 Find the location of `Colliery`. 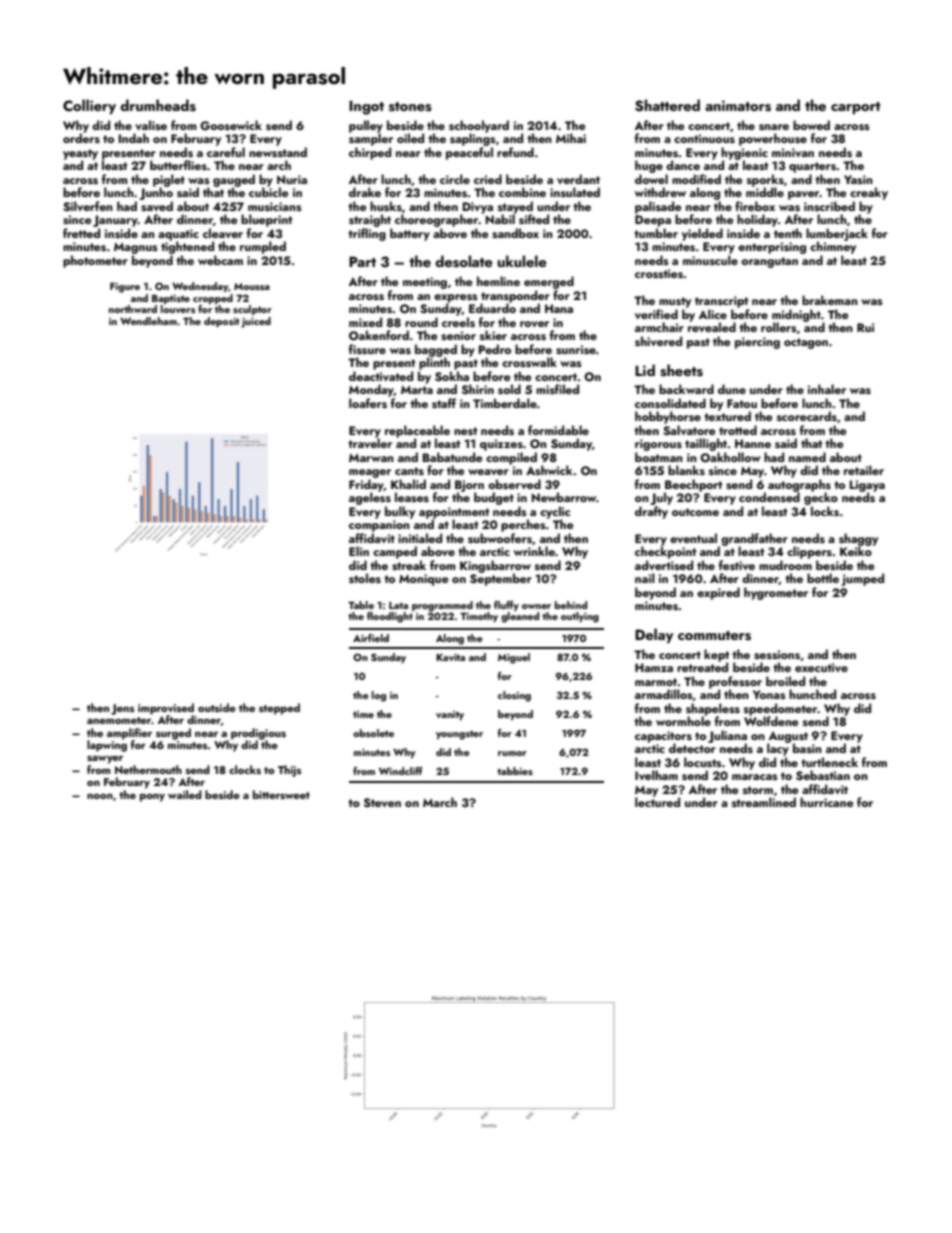

Colliery is located at coordinates (89, 106).
